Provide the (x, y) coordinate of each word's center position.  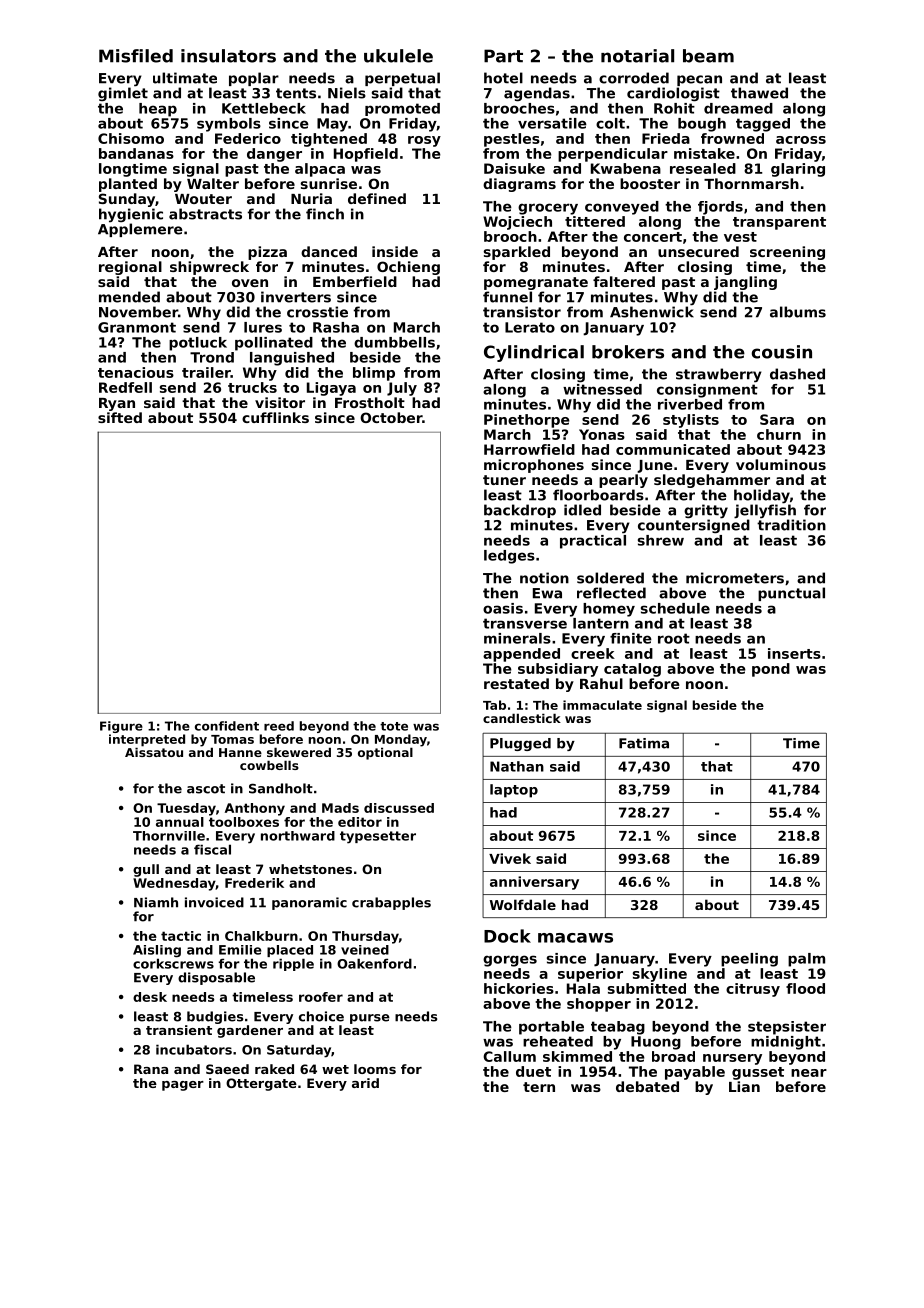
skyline (660, 975)
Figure (121, 727)
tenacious (136, 372)
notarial (637, 56)
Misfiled (136, 56)
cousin (782, 352)
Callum (509, 1056)
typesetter (378, 837)
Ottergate (261, 1084)
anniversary (534, 883)
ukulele (398, 56)
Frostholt (370, 402)
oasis (503, 608)
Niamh (156, 902)
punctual (791, 594)
